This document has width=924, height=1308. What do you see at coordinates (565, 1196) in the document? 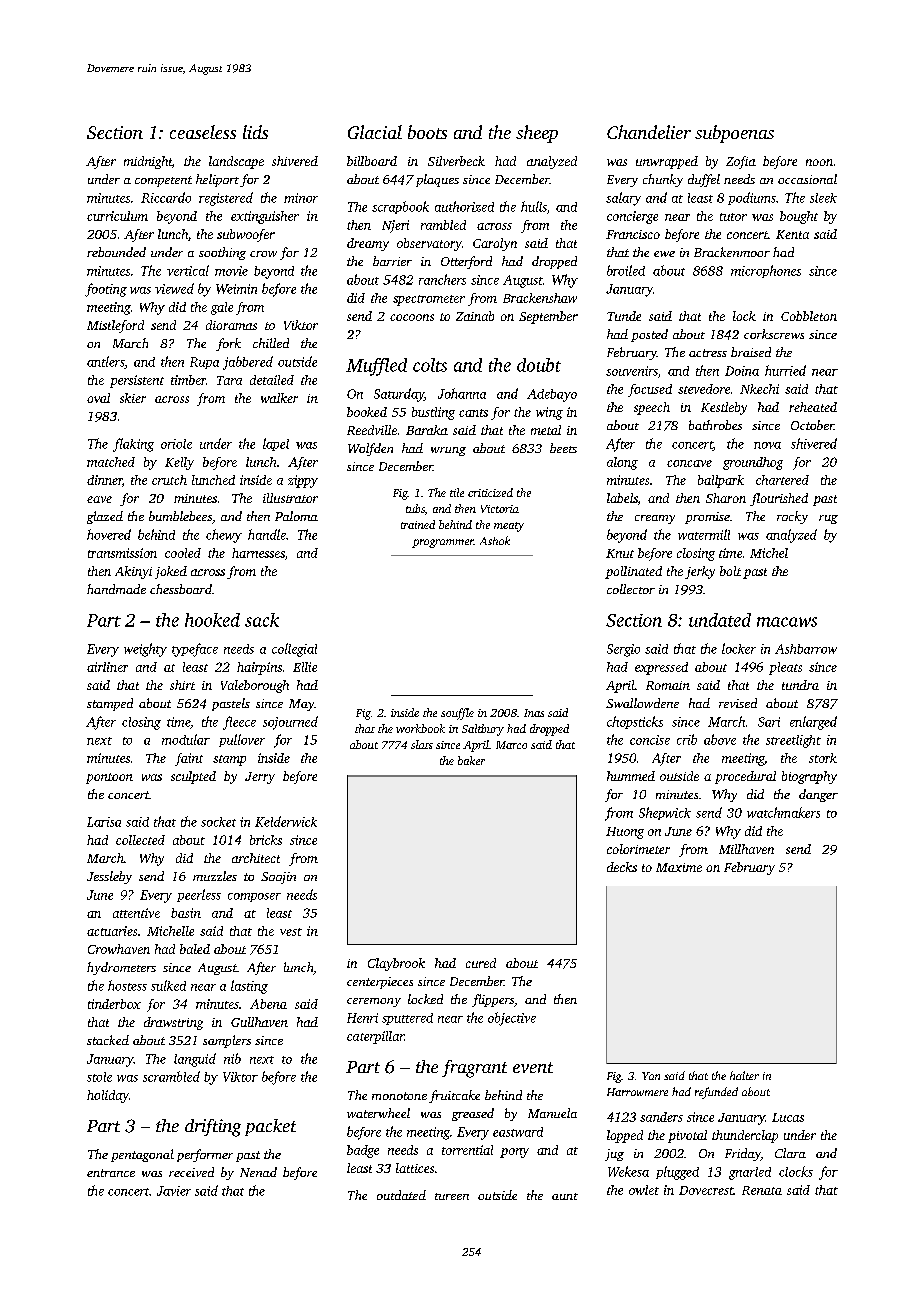
I see `aunt` at bounding box center [565, 1196].
